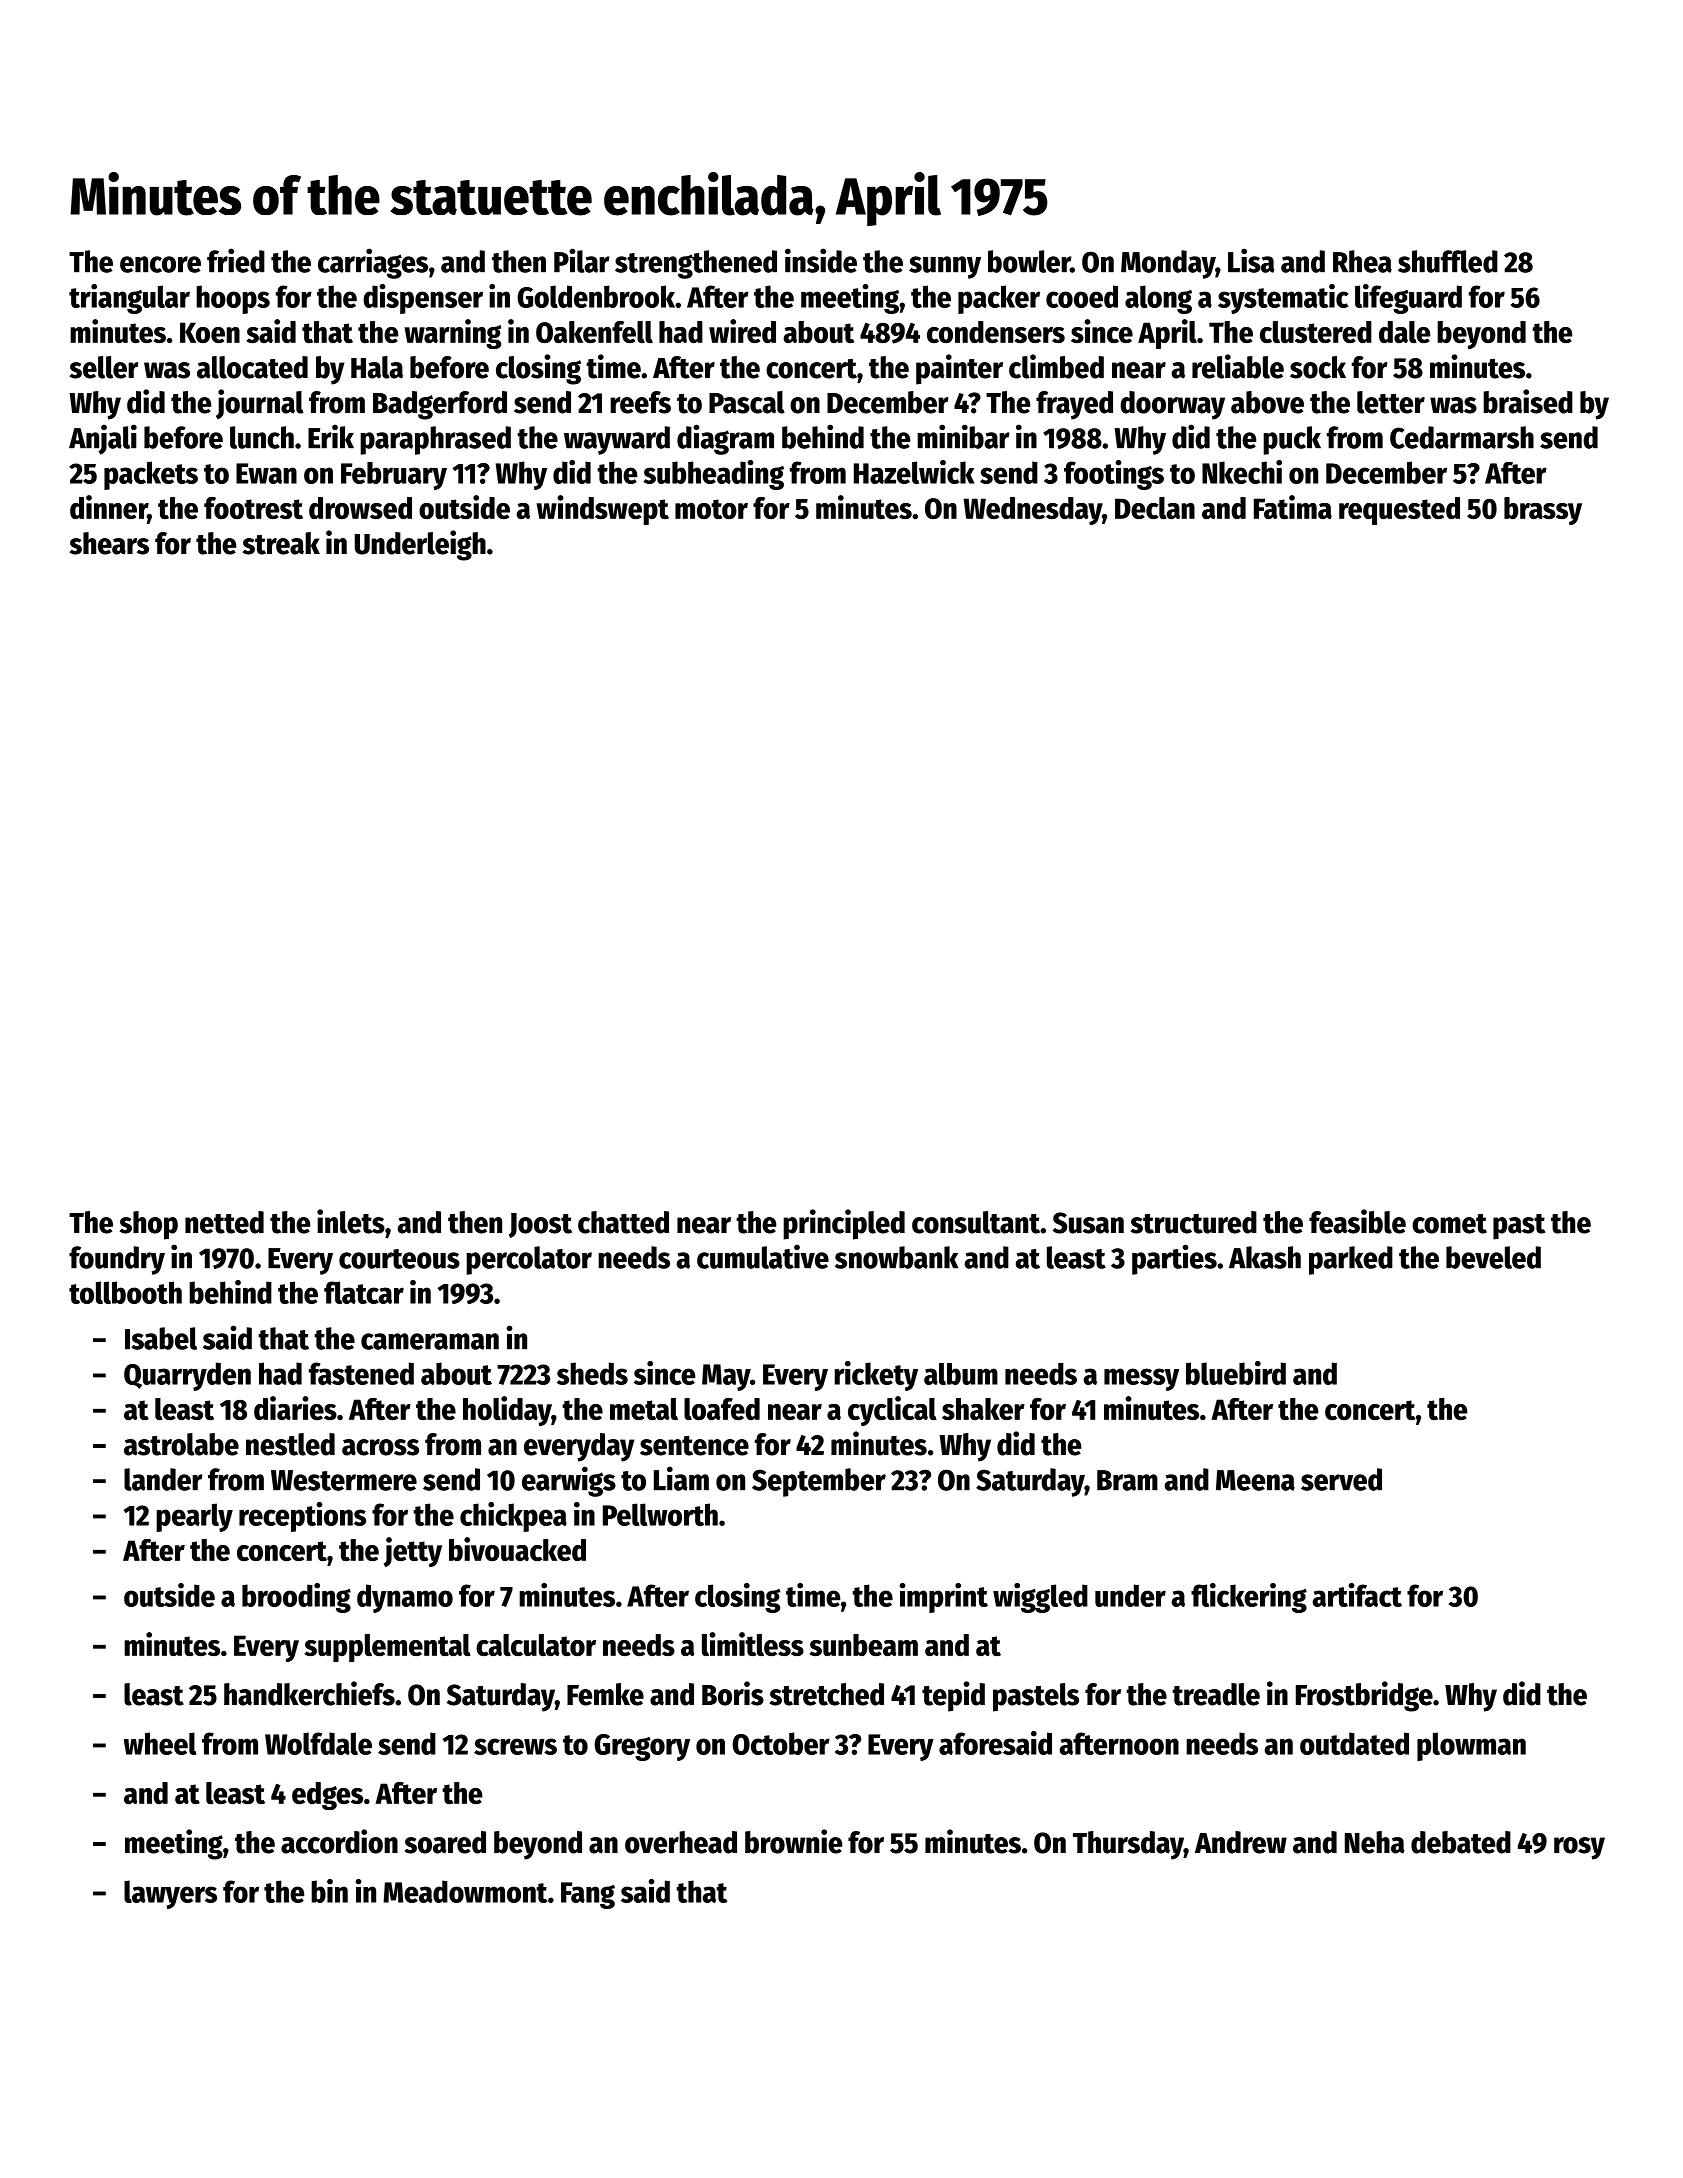 Image resolution: width=1683 pixels, height=2178 pixels. Describe the element at coordinates (582, 260) in the page. I see `Pilar` at that location.
